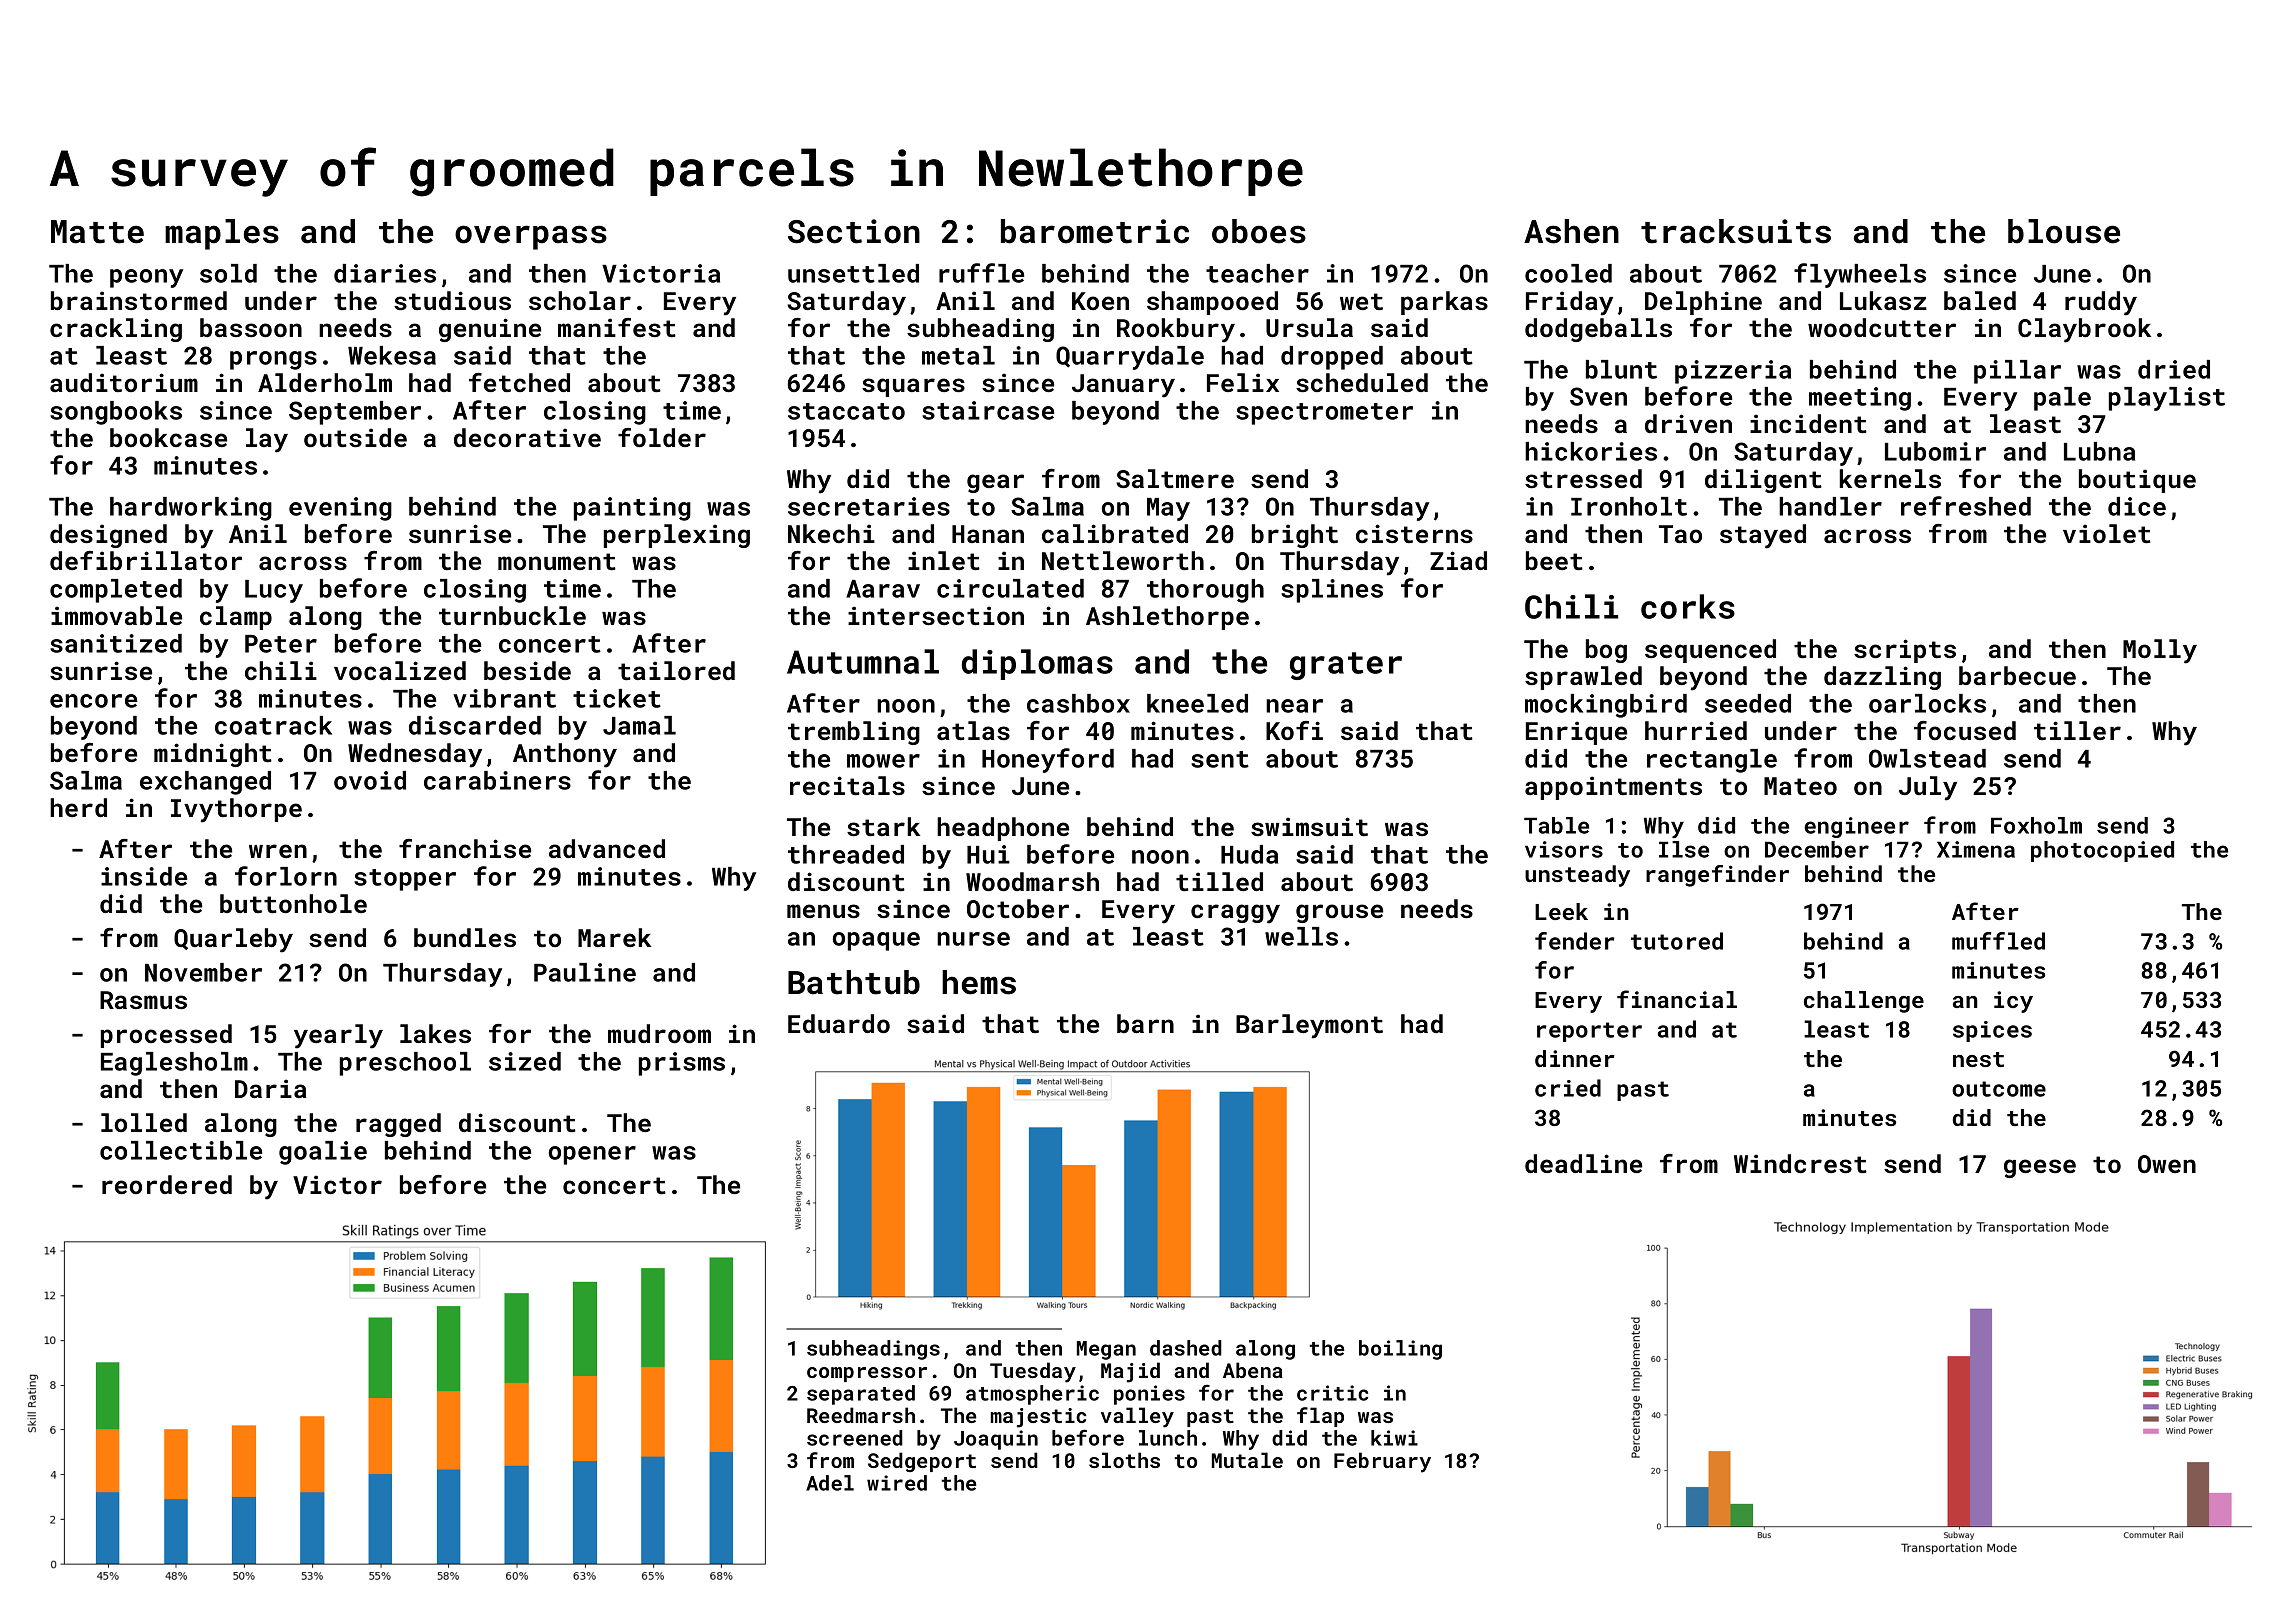 Image resolution: width=2282 pixels, height=1614 pixels. I want to click on swimsuit, so click(1309, 826).
